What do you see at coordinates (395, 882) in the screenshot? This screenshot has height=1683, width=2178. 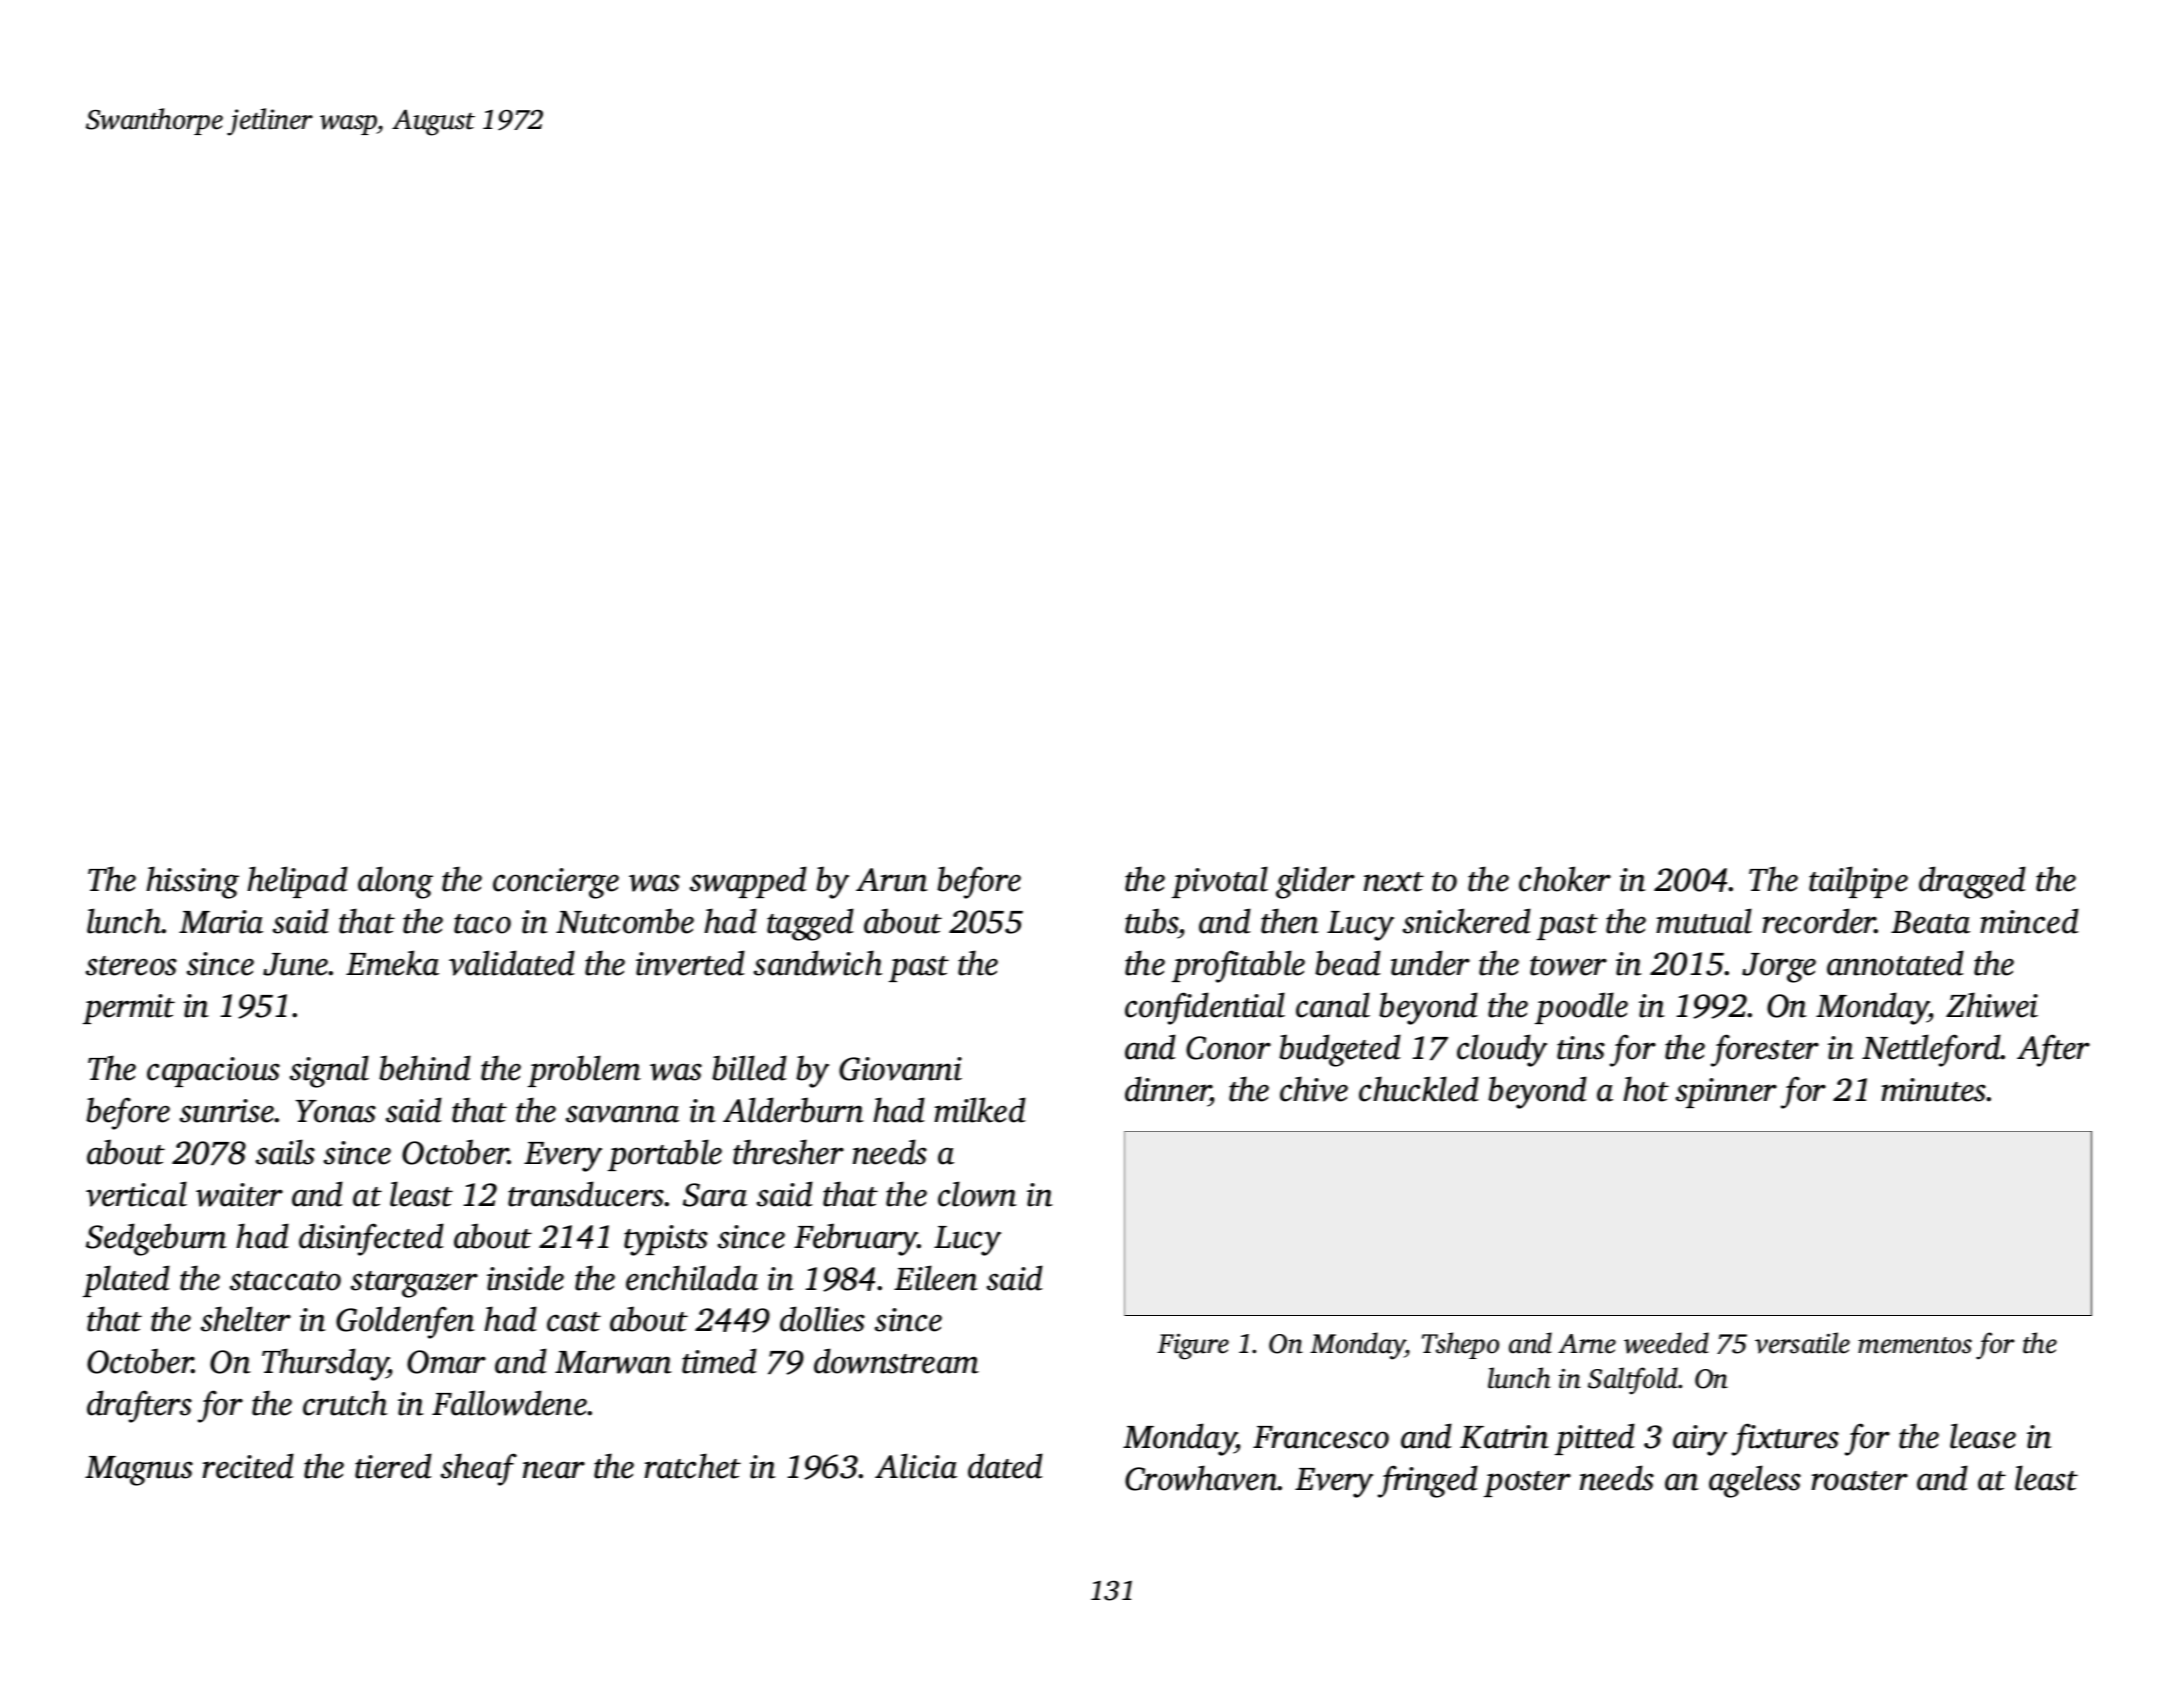 I see `along` at bounding box center [395, 882].
